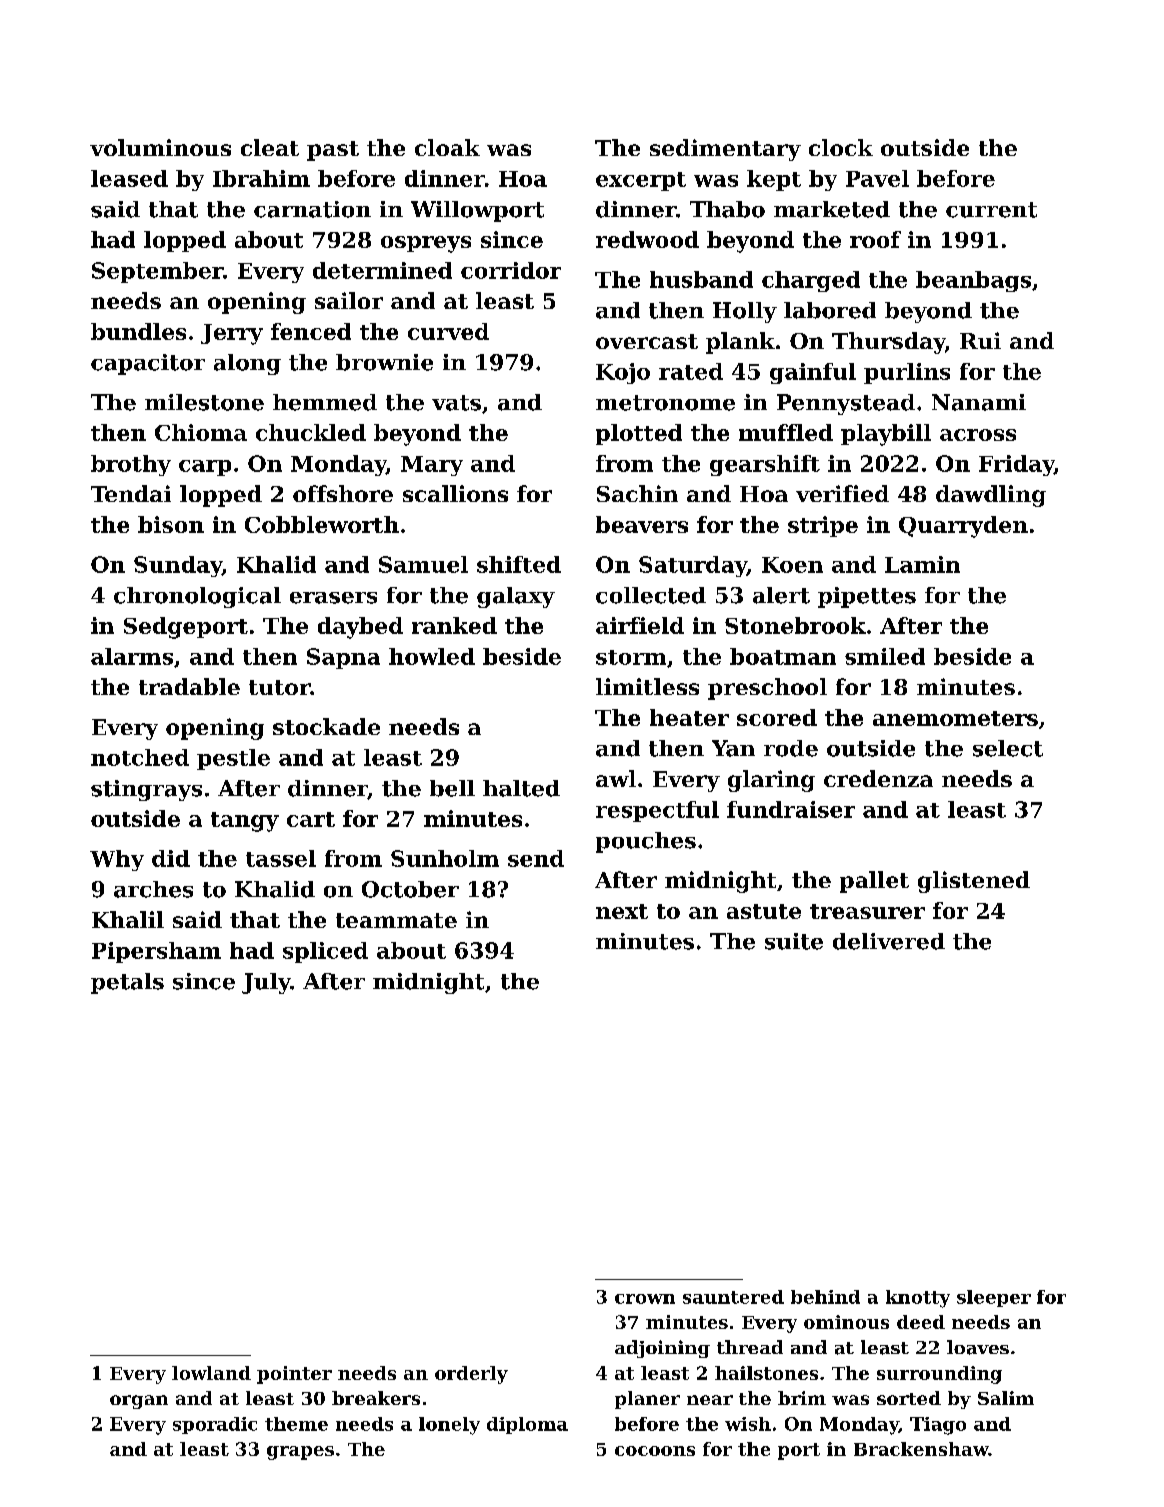  What do you see at coordinates (281, 858) in the document?
I see `tassel` at bounding box center [281, 858].
